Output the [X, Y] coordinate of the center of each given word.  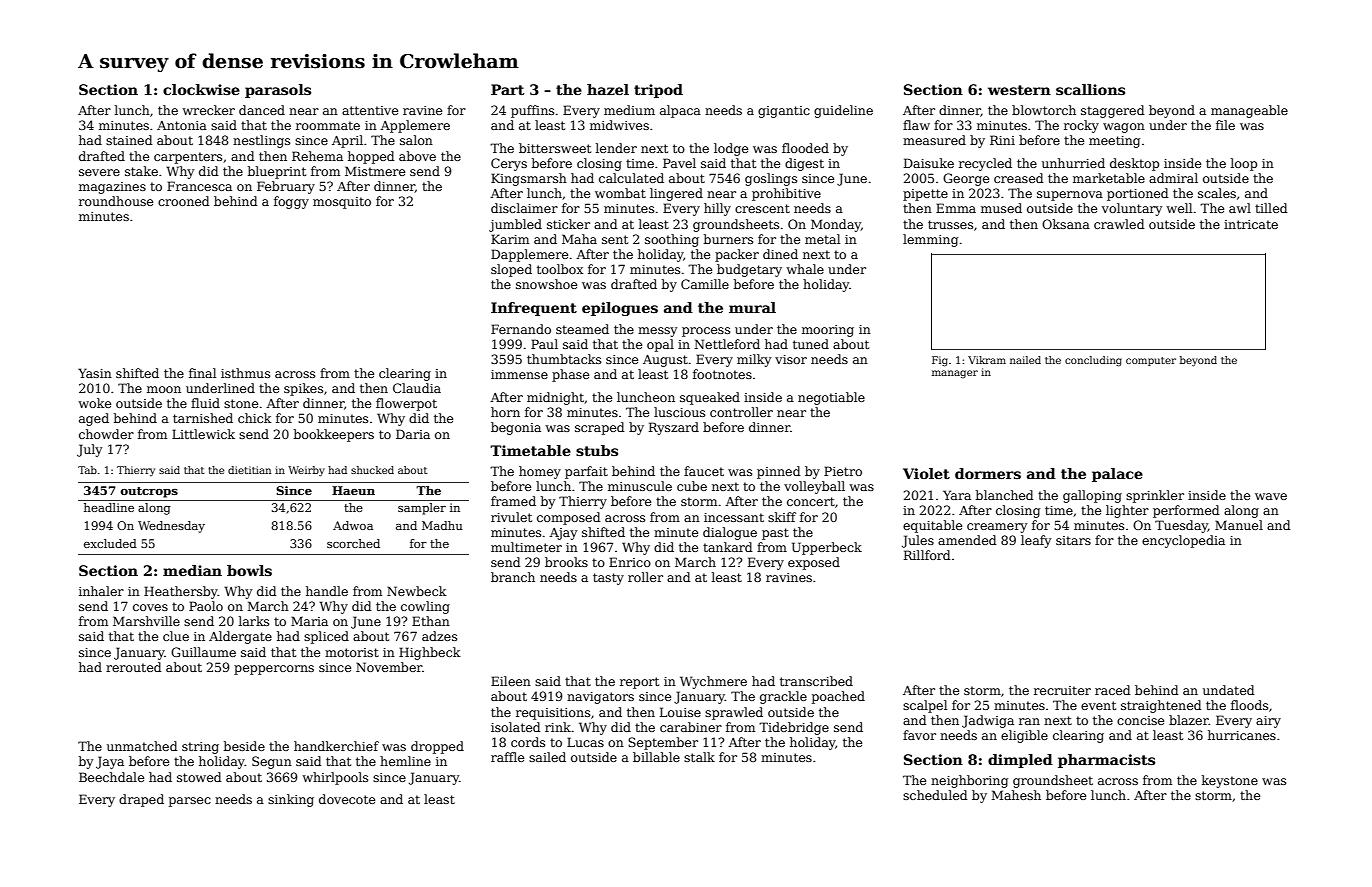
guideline [843, 111]
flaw [916, 125]
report [639, 683]
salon [416, 140]
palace [1117, 475]
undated [1229, 690]
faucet [704, 471]
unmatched [142, 746]
